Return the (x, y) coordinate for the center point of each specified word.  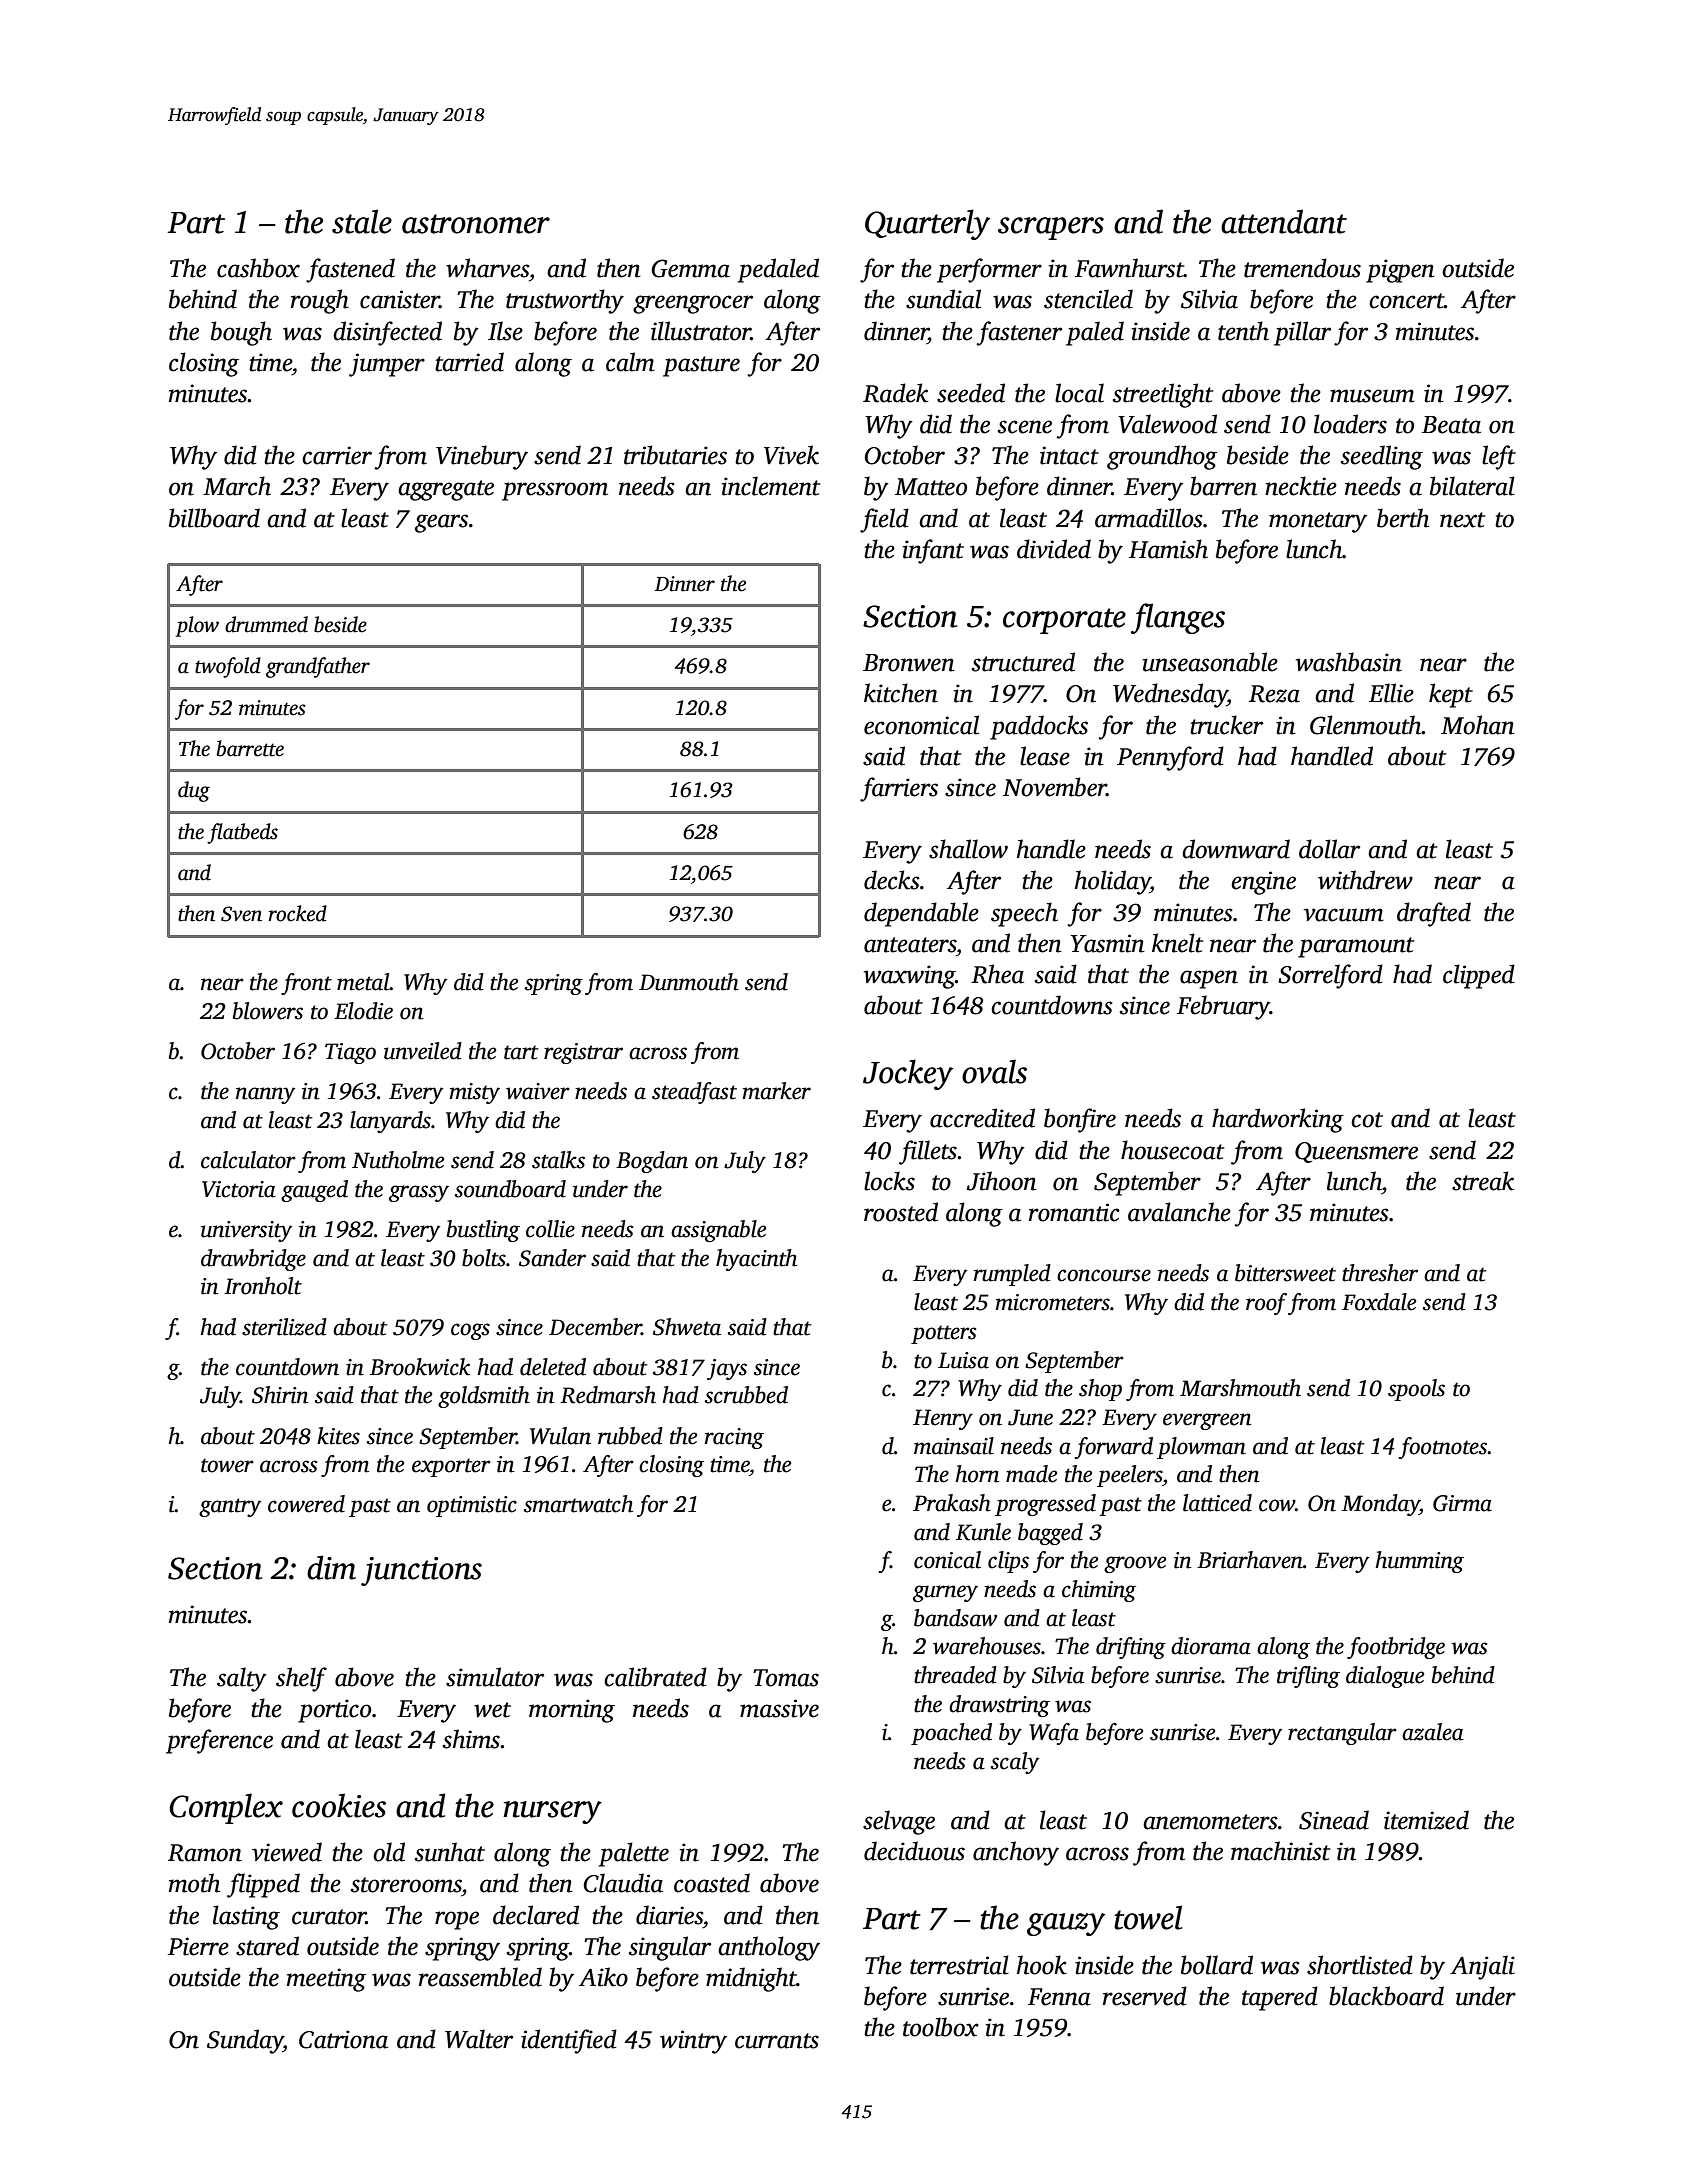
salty (242, 1679)
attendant (1284, 221)
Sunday (245, 2041)
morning (572, 1711)
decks (892, 880)
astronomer (476, 224)
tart (521, 1052)
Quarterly (927, 224)
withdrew (1365, 880)
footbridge (1396, 1648)
